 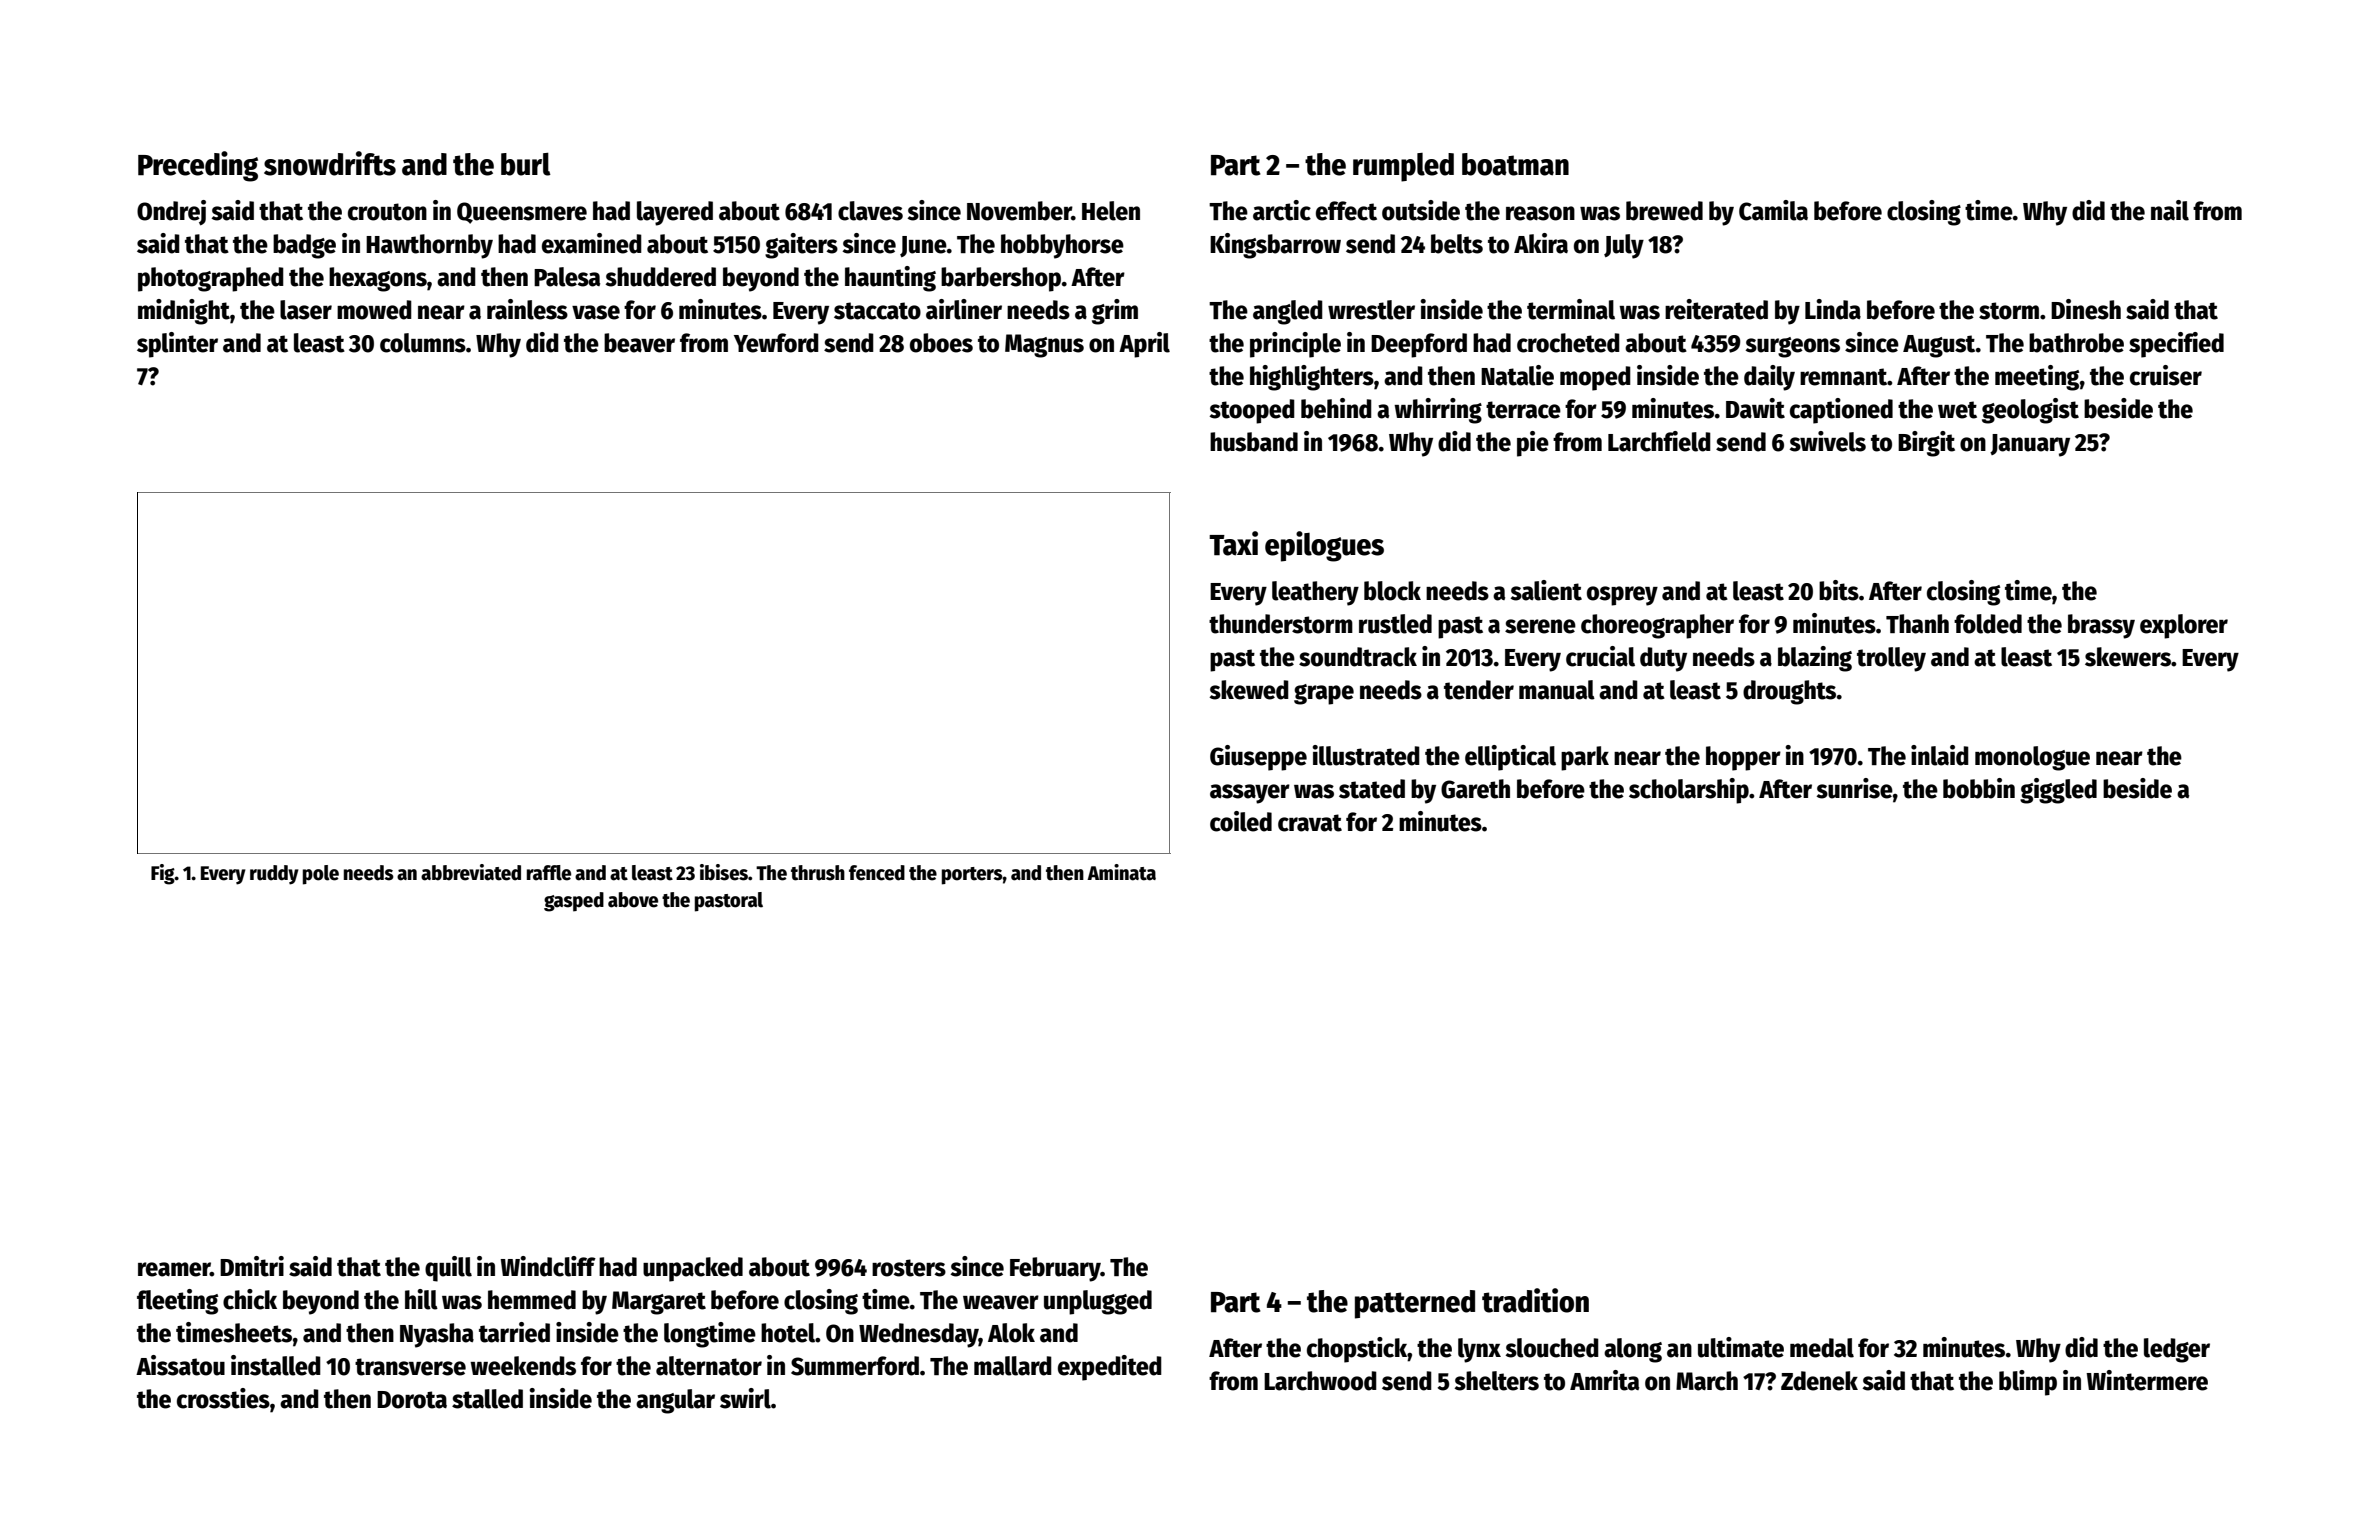 I want to click on burl, so click(x=526, y=164).
